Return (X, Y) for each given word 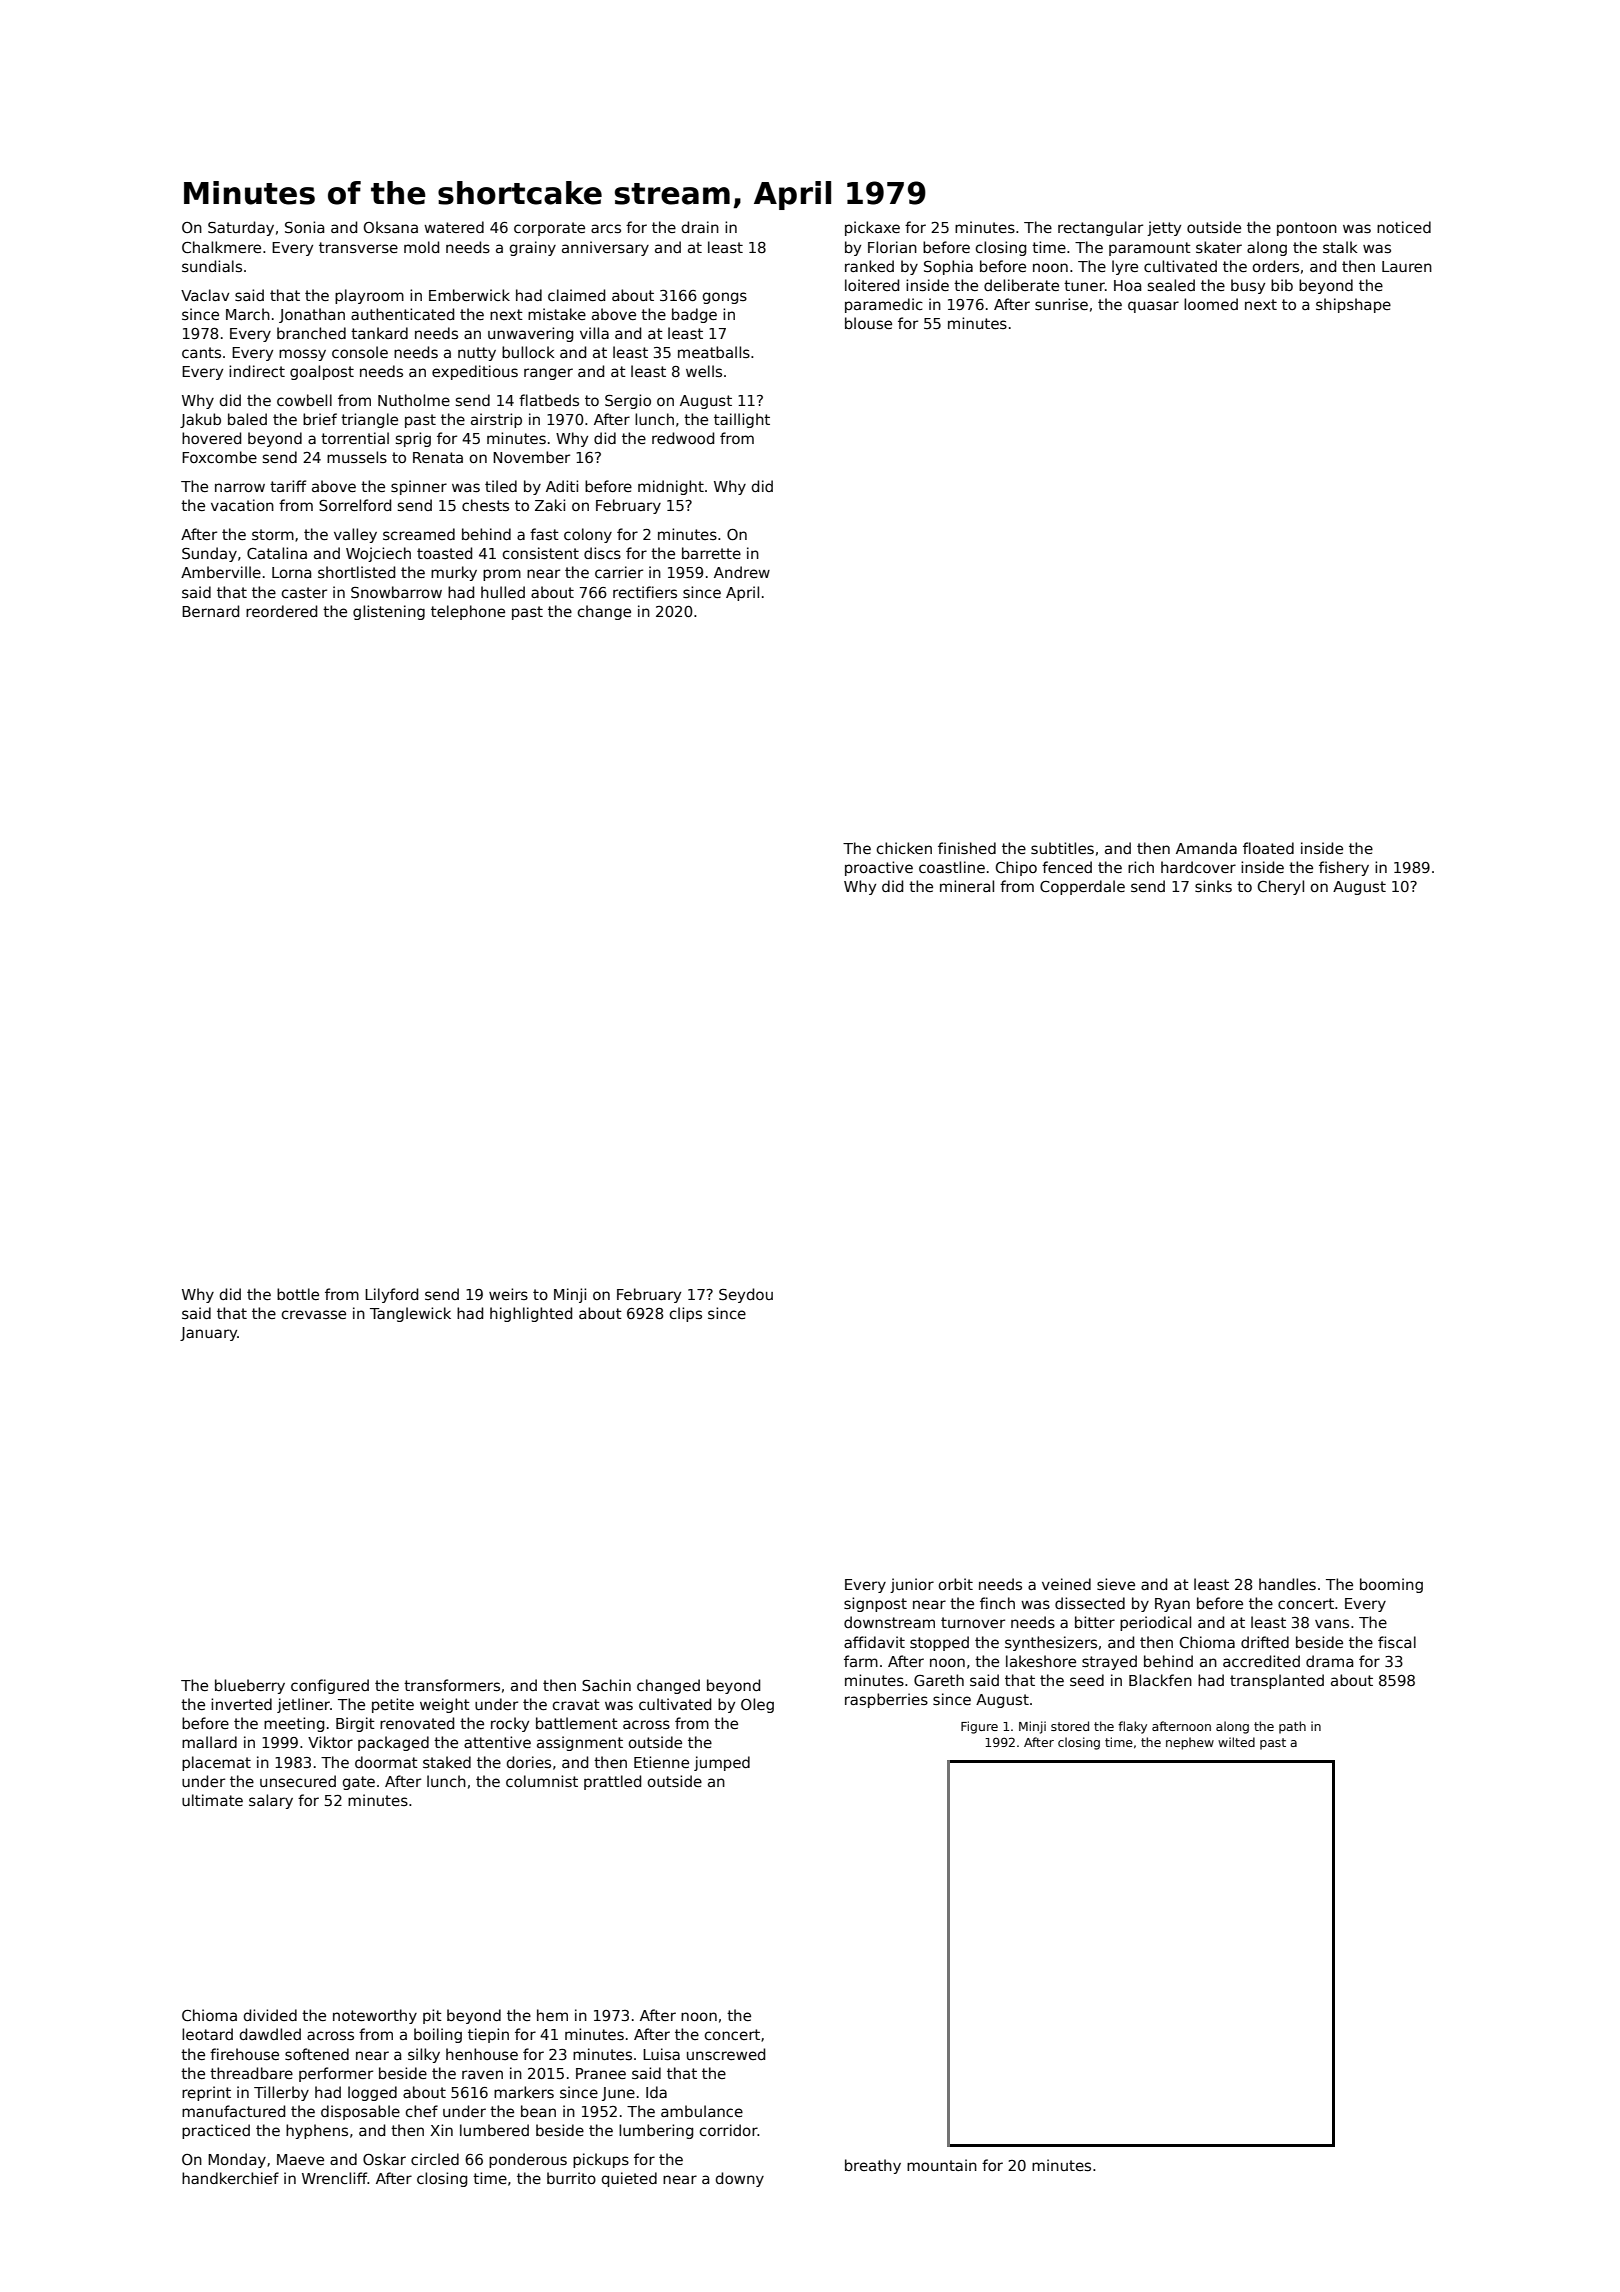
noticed (1404, 227)
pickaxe (872, 228)
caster (304, 592)
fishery (1344, 868)
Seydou (746, 1295)
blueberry (250, 1686)
